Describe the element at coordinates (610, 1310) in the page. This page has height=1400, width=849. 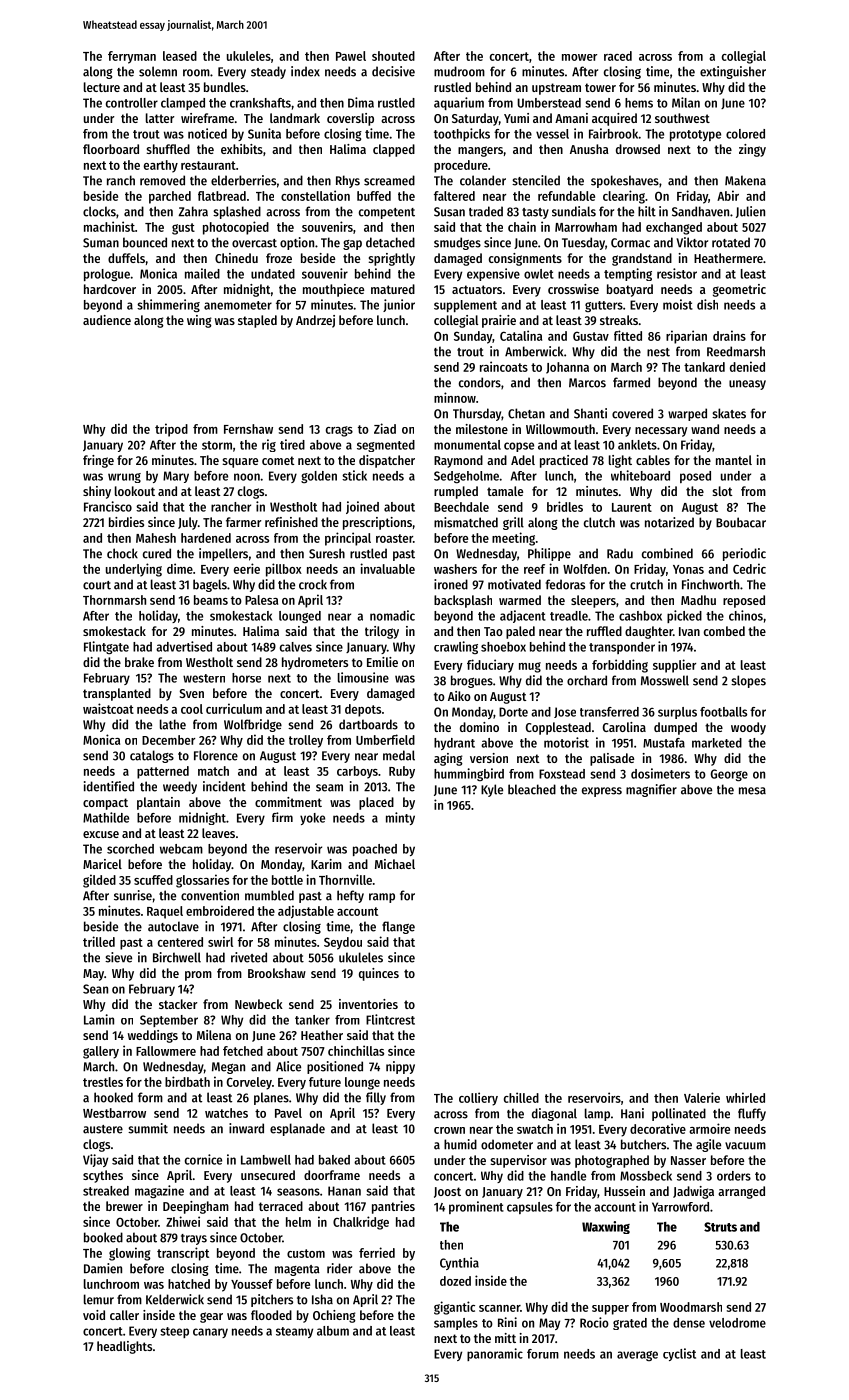
I see `supper` at that location.
